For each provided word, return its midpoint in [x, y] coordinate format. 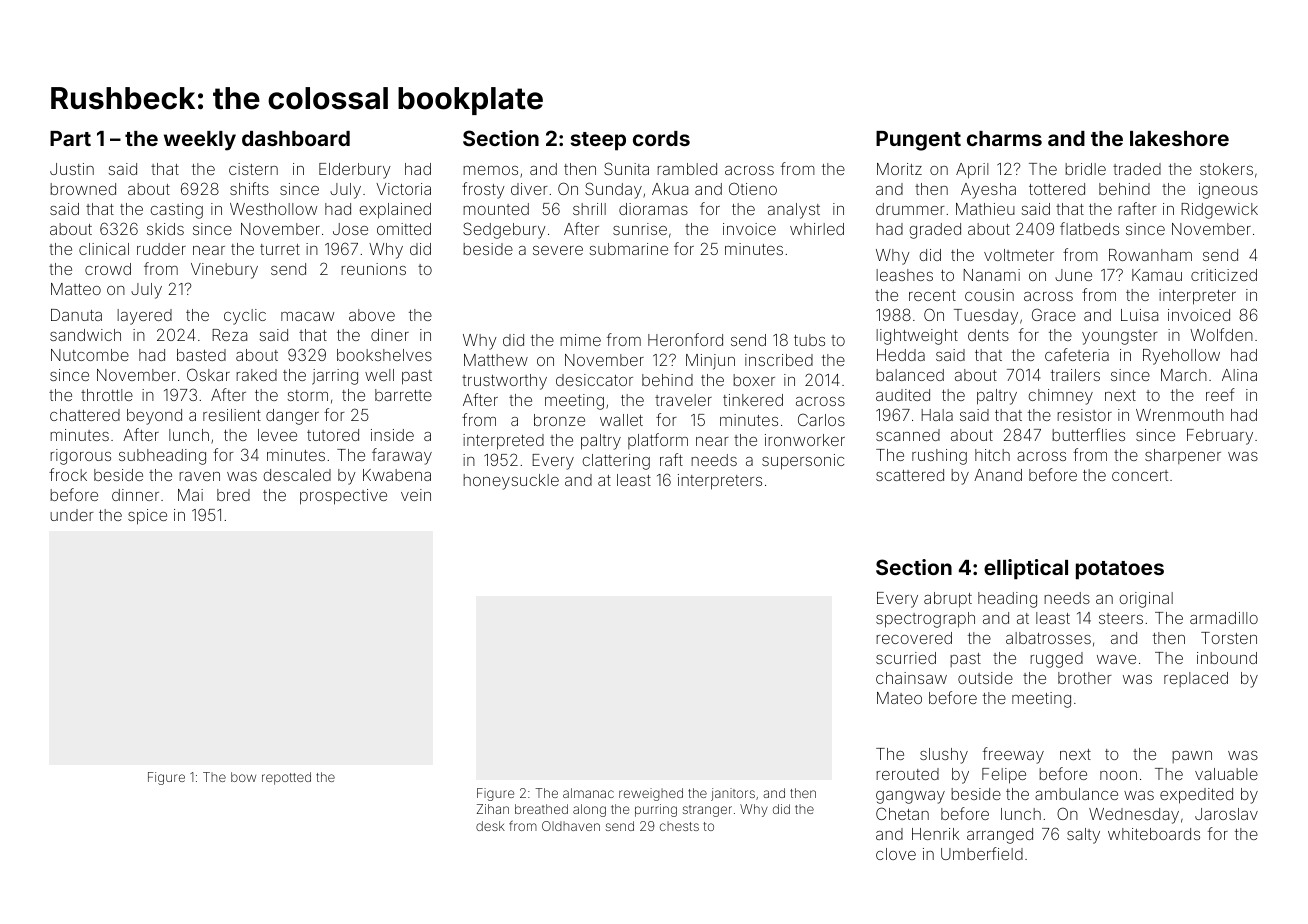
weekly [200, 141]
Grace [1054, 314]
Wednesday [1134, 816]
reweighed [651, 794]
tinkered [753, 400]
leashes [904, 275]
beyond [154, 417]
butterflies [1088, 434]
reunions [373, 269]
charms [1004, 138]
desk [490, 826]
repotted [286, 778]
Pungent [918, 141]
